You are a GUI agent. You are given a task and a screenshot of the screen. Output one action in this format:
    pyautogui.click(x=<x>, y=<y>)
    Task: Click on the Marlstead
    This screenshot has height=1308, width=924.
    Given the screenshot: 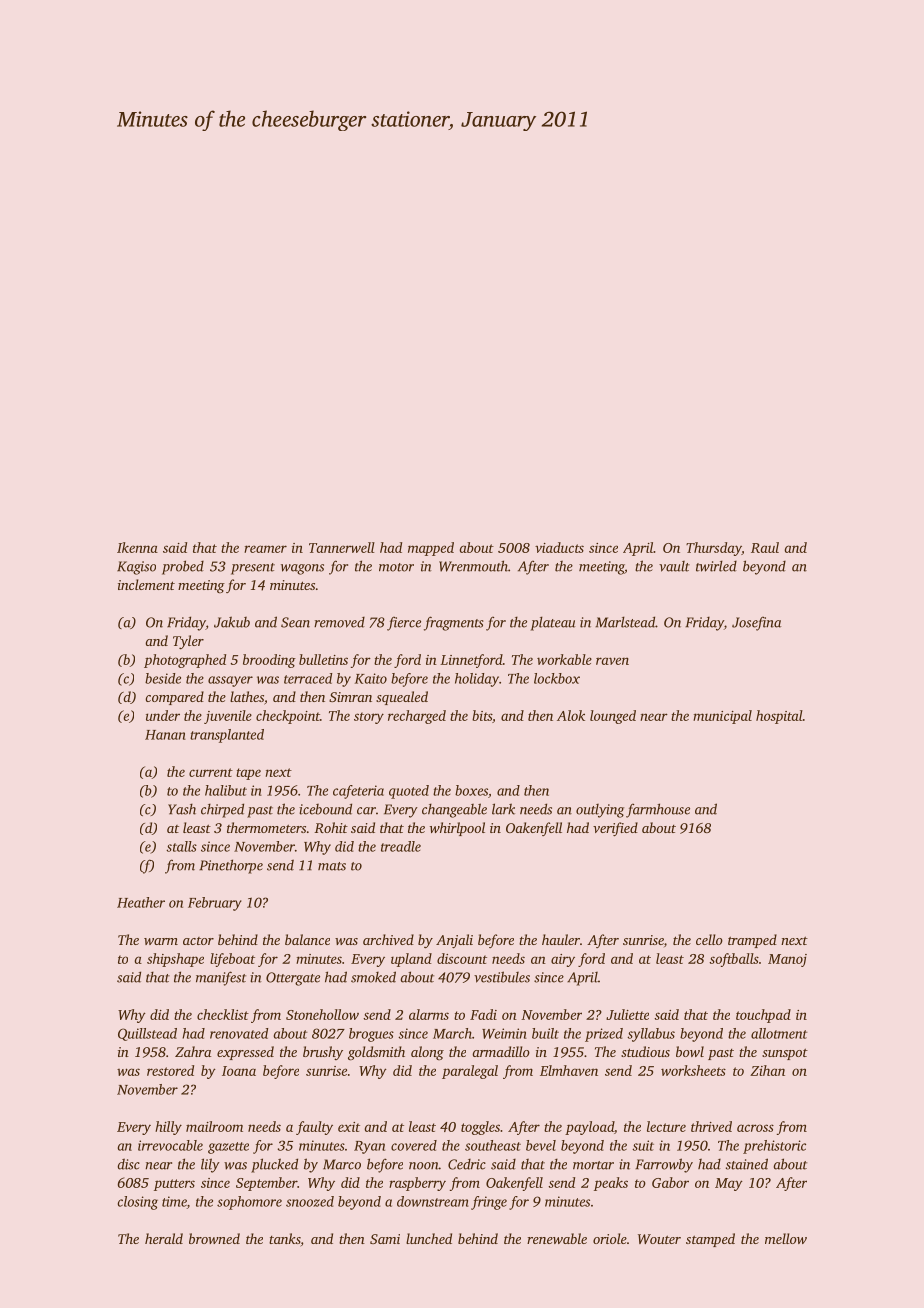 What is the action you would take?
    pyautogui.click(x=625, y=622)
